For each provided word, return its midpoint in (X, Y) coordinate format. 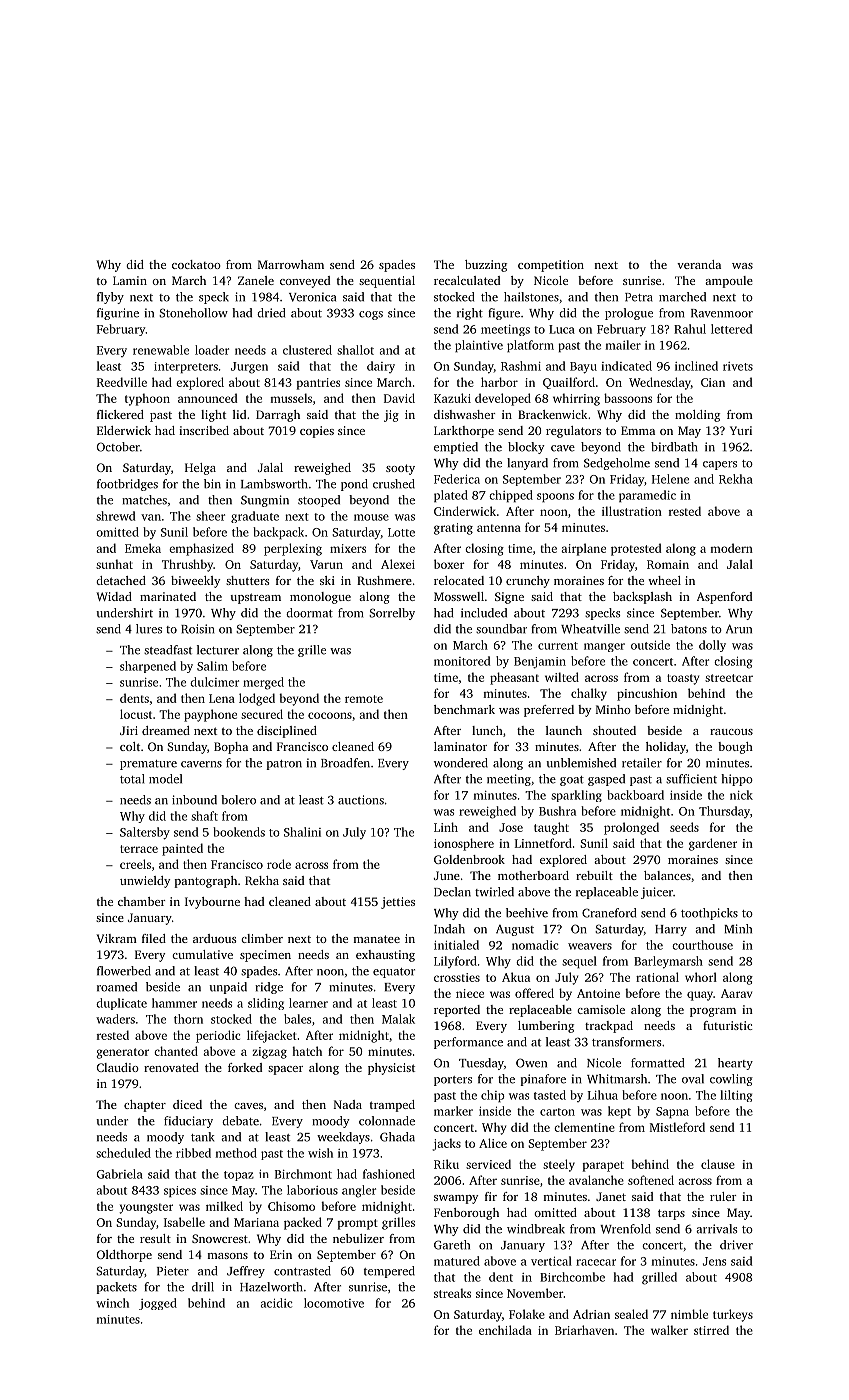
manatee (376, 939)
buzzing (486, 266)
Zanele (256, 280)
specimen (265, 956)
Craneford (609, 913)
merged (263, 683)
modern (731, 548)
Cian (713, 382)
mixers (348, 548)
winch (112, 1303)
